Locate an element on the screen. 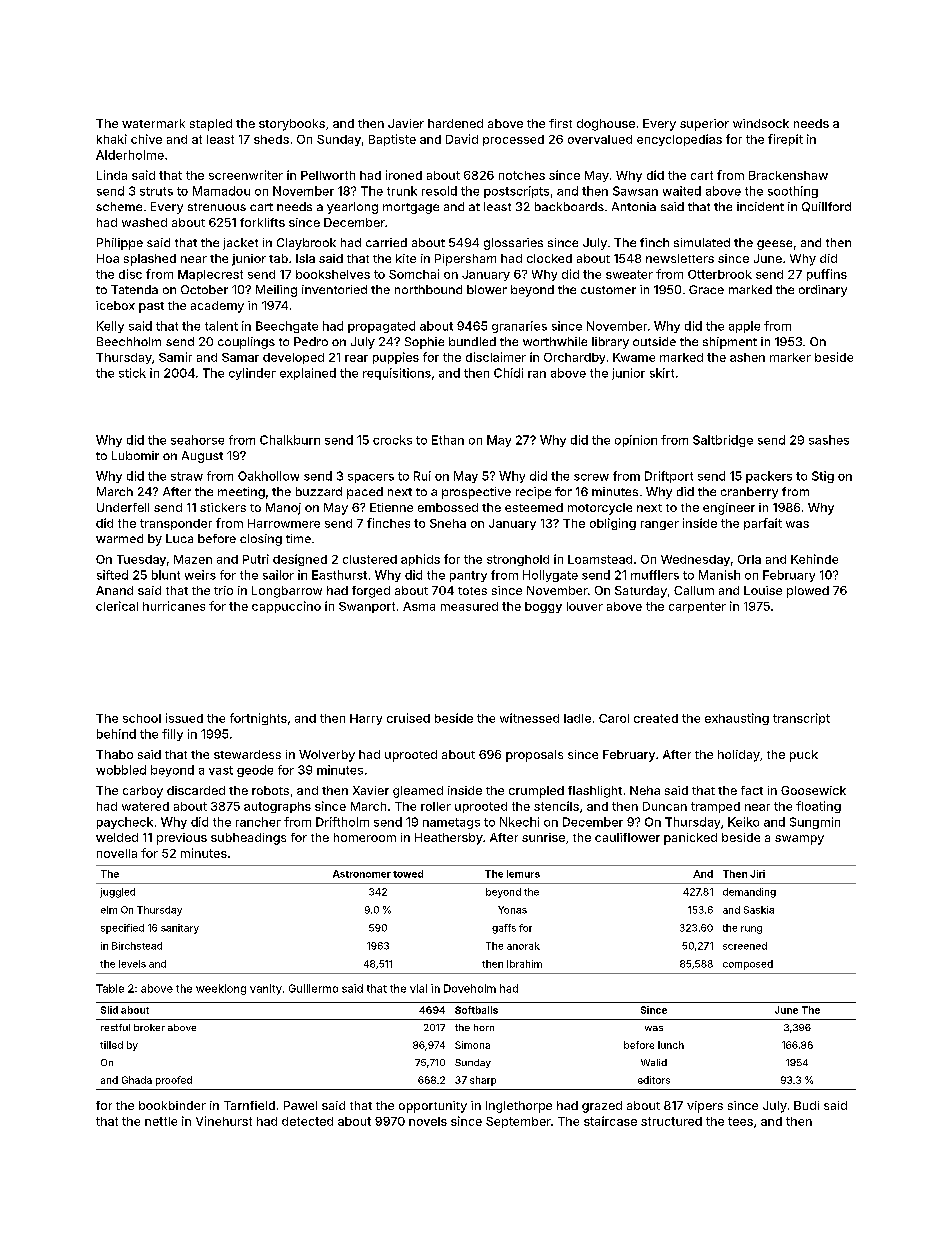 Image resolution: width=952 pixels, height=1233 pixels. storybooks is located at coordinates (292, 125).
